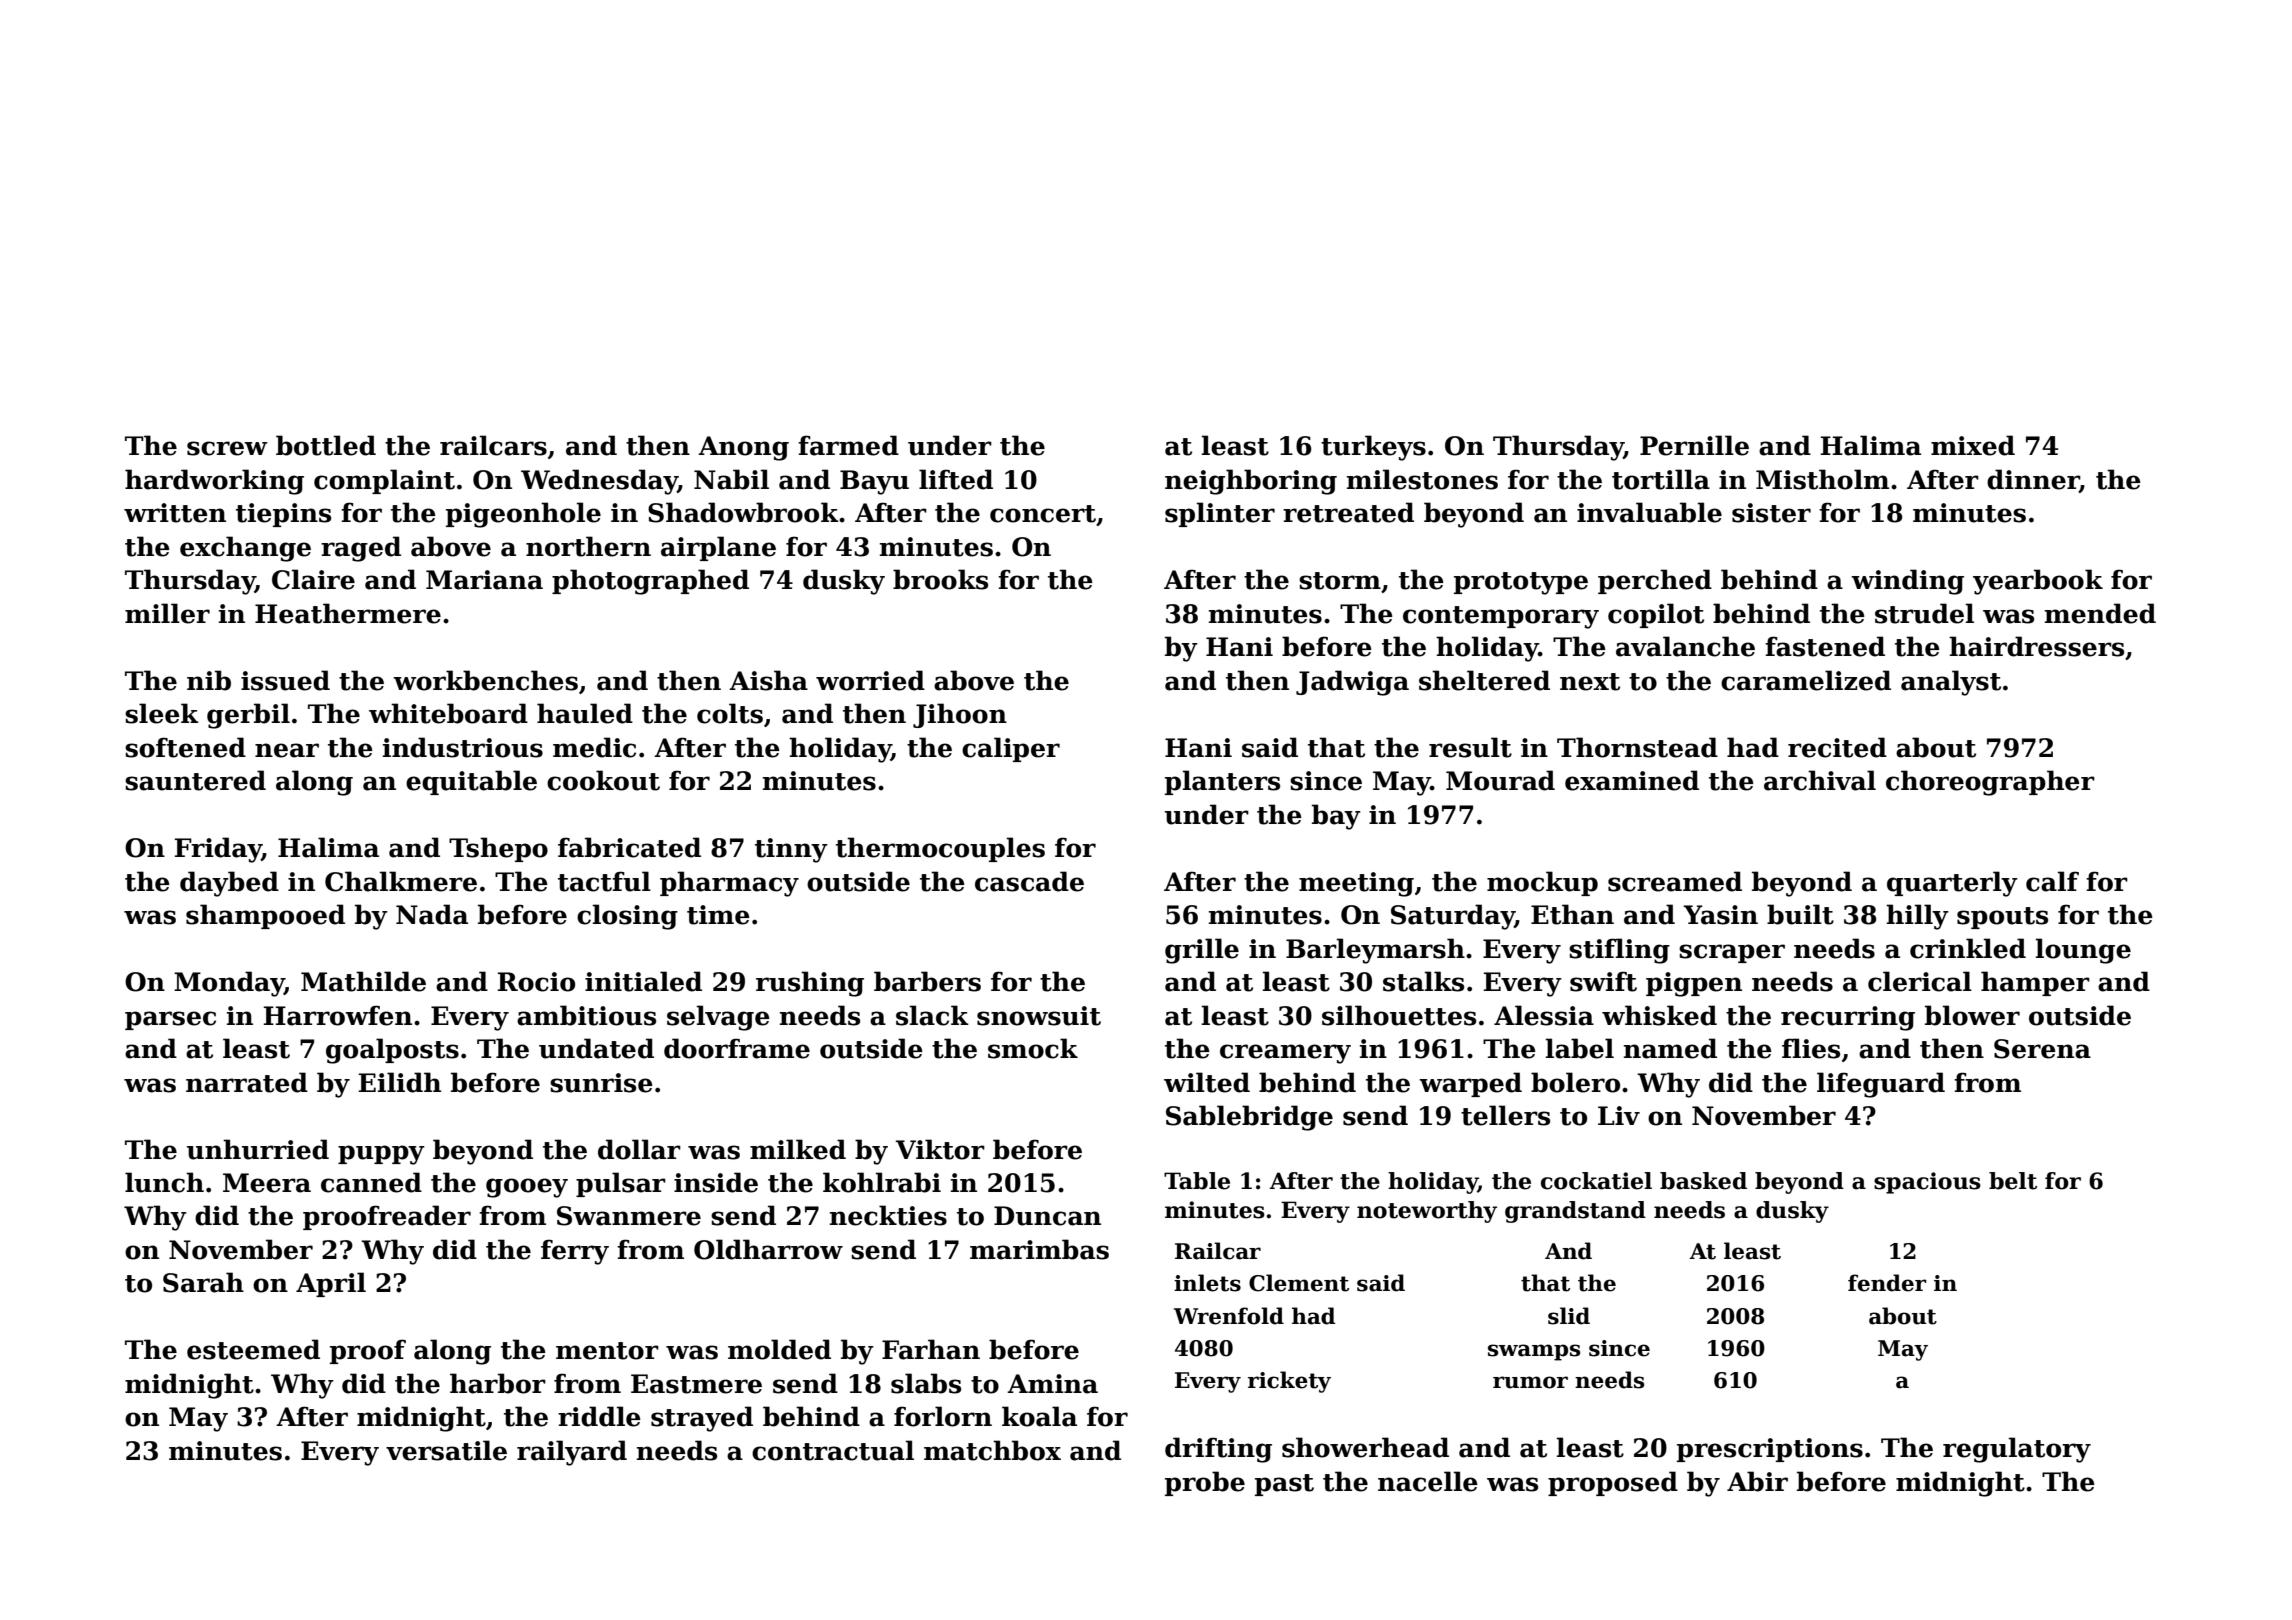 This page has height=1620, width=2292. I want to click on pulsar, so click(621, 1184).
